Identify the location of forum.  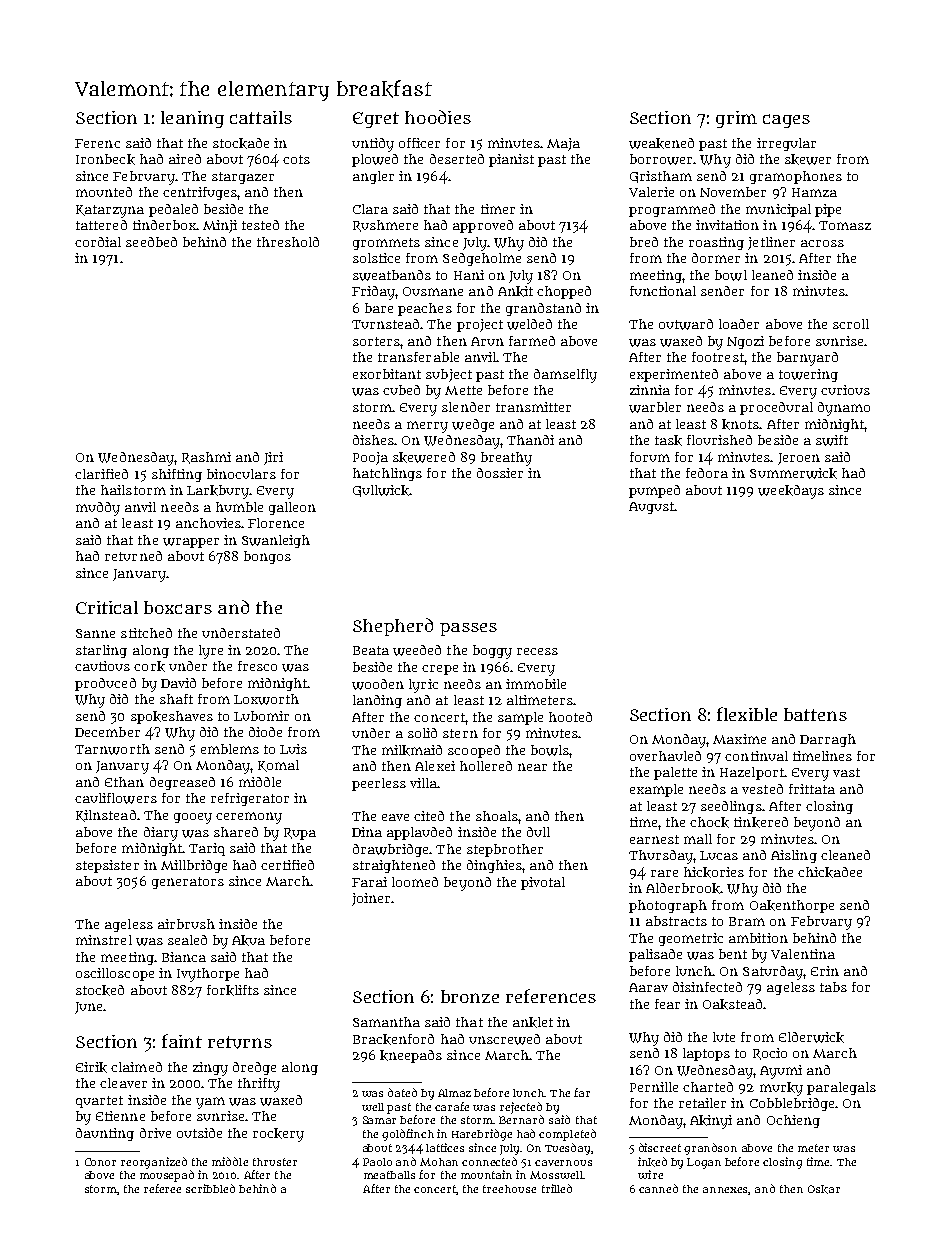
(650, 457).
